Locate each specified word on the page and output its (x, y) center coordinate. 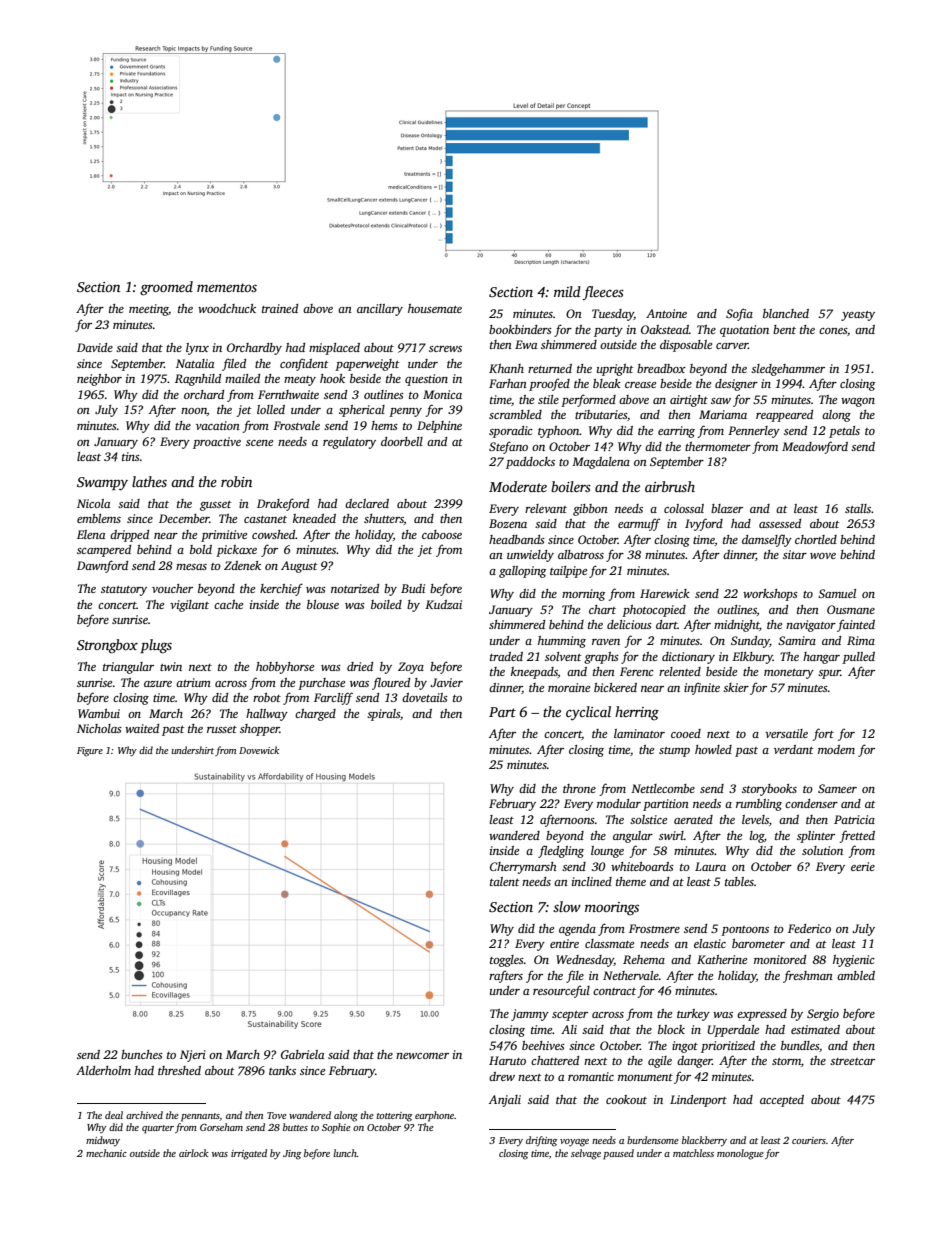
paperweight (367, 365)
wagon (858, 402)
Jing (292, 1155)
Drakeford (283, 504)
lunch (345, 1153)
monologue (740, 1154)
